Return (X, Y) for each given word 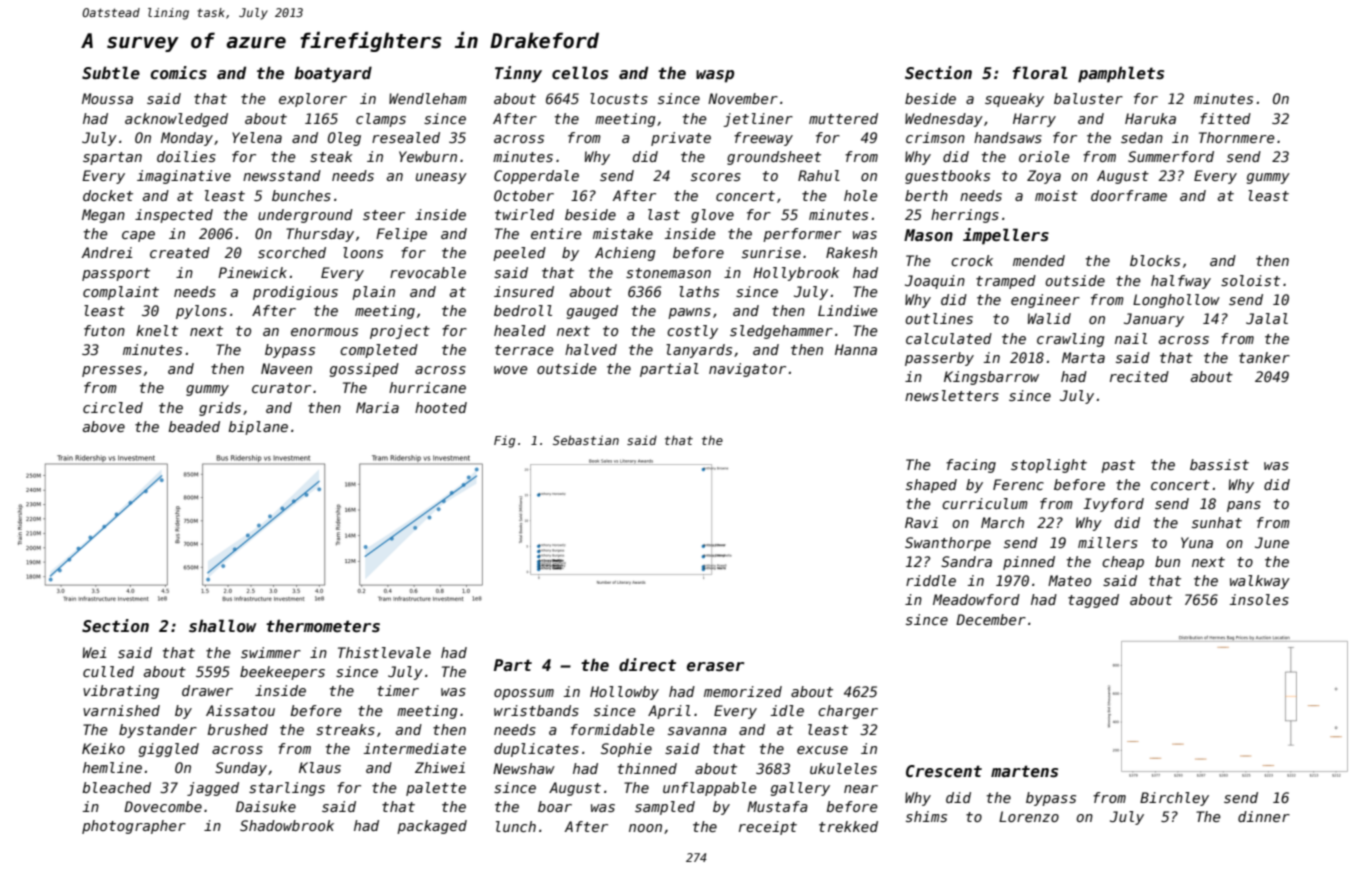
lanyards (699, 351)
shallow (222, 626)
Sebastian (586, 440)
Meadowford (976, 599)
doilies (186, 156)
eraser (715, 667)
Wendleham (428, 98)
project (400, 332)
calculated (949, 338)
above (104, 426)
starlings (287, 789)
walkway (1260, 582)
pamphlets (1121, 74)
